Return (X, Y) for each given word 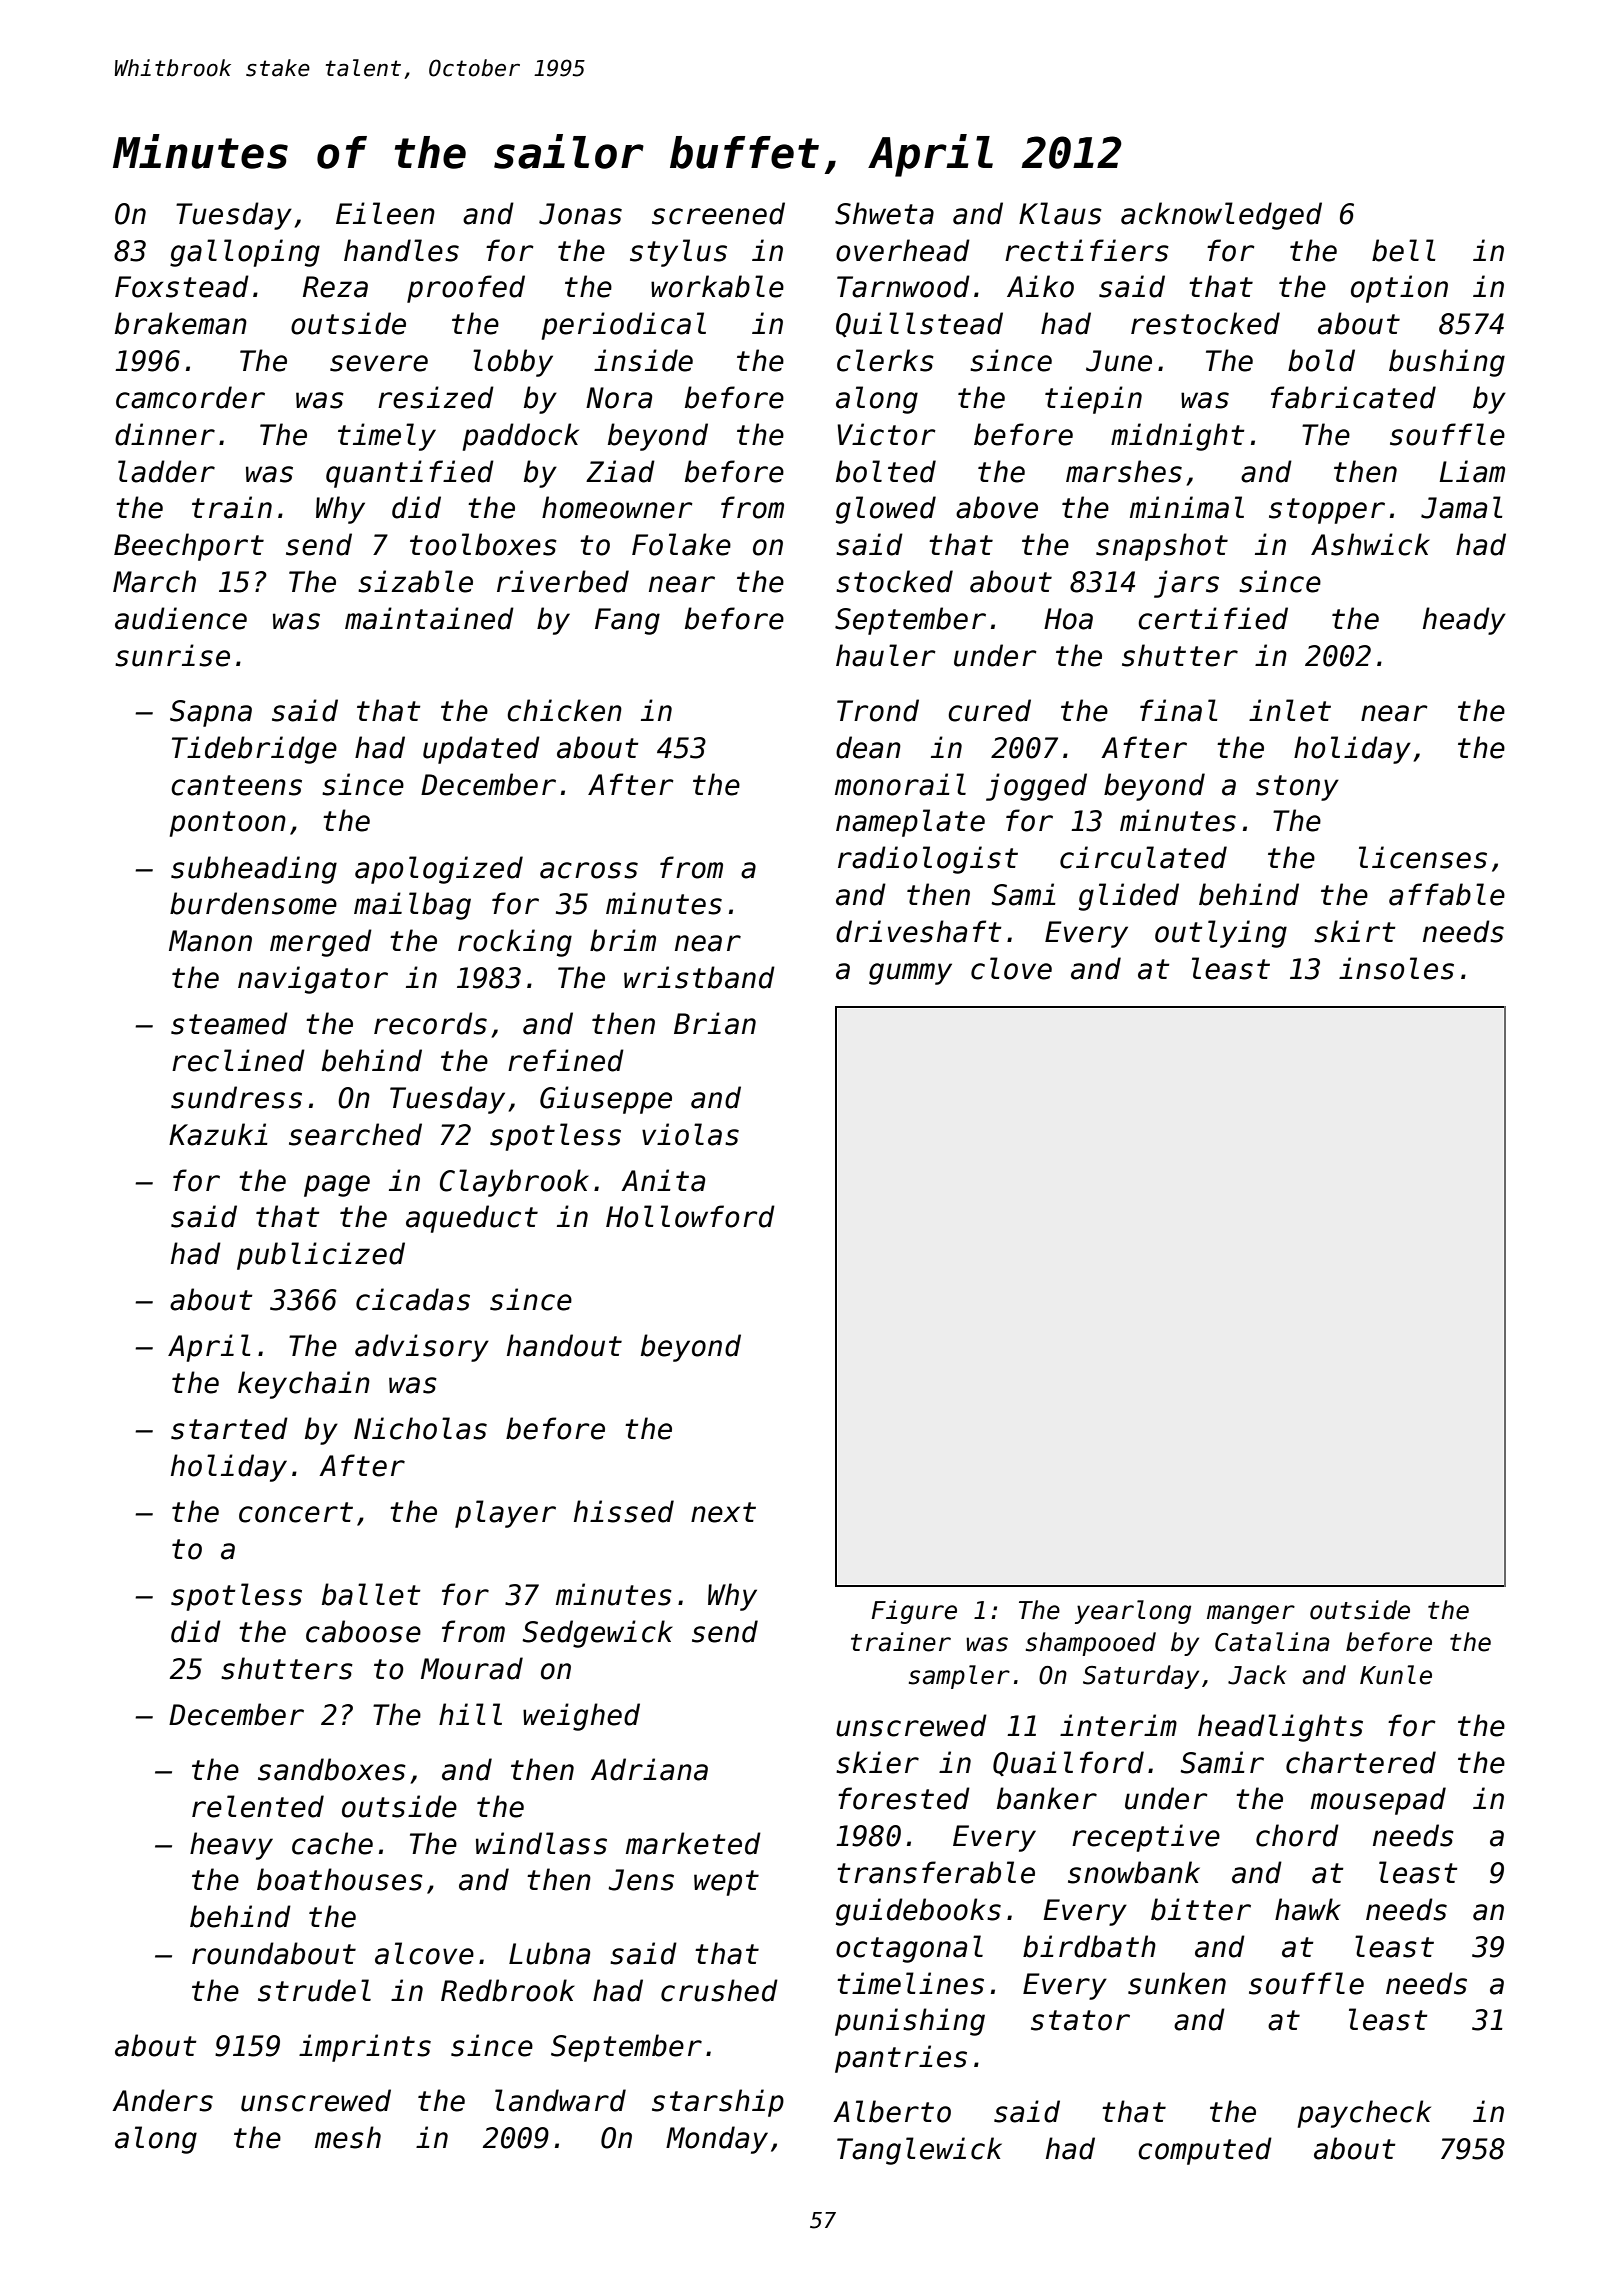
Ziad (620, 471)
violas (690, 1134)
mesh (348, 2137)
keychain (304, 1385)
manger (1251, 1614)
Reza (335, 287)
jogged (1036, 787)
